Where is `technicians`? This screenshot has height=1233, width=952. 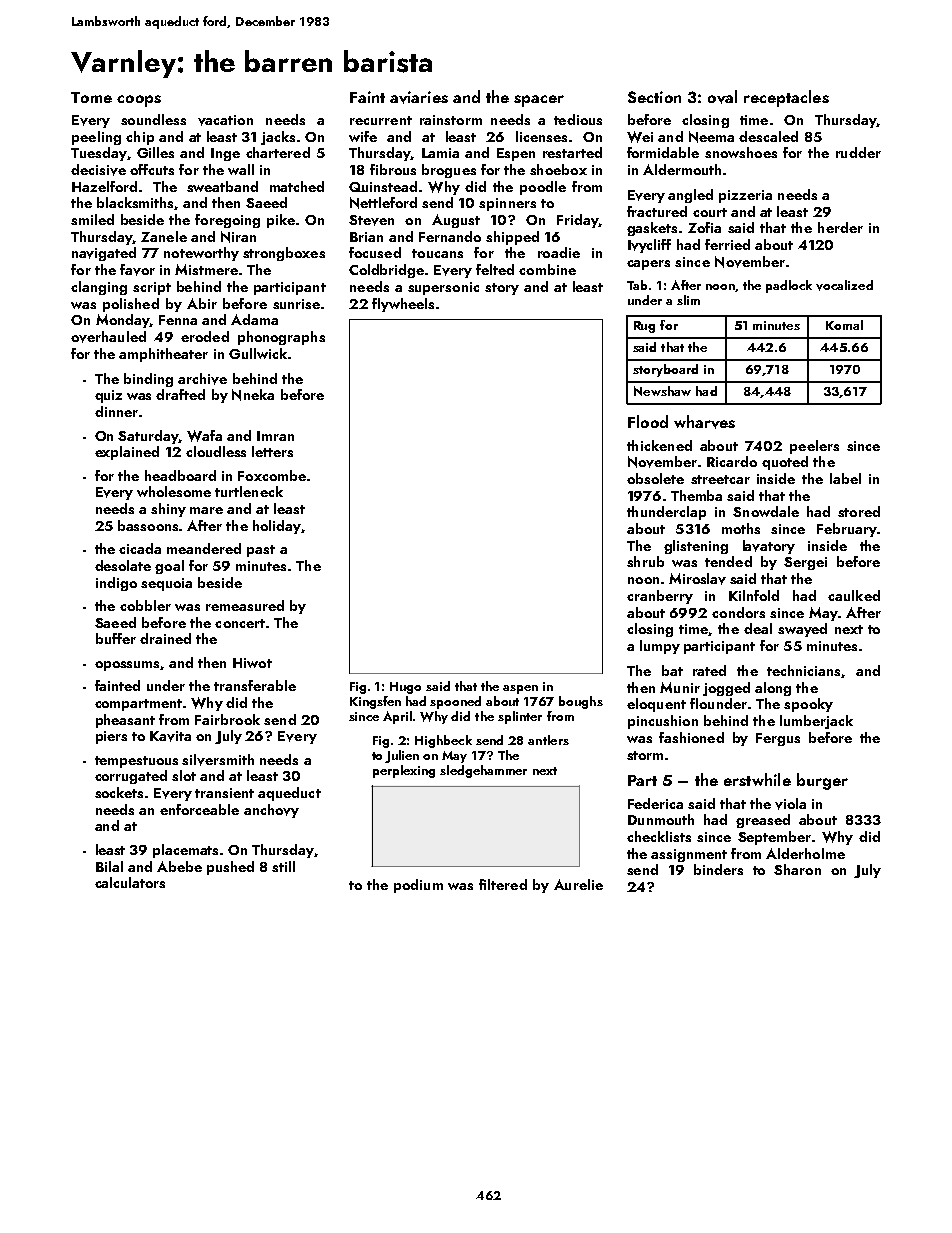 technicians is located at coordinates (804, 671).
